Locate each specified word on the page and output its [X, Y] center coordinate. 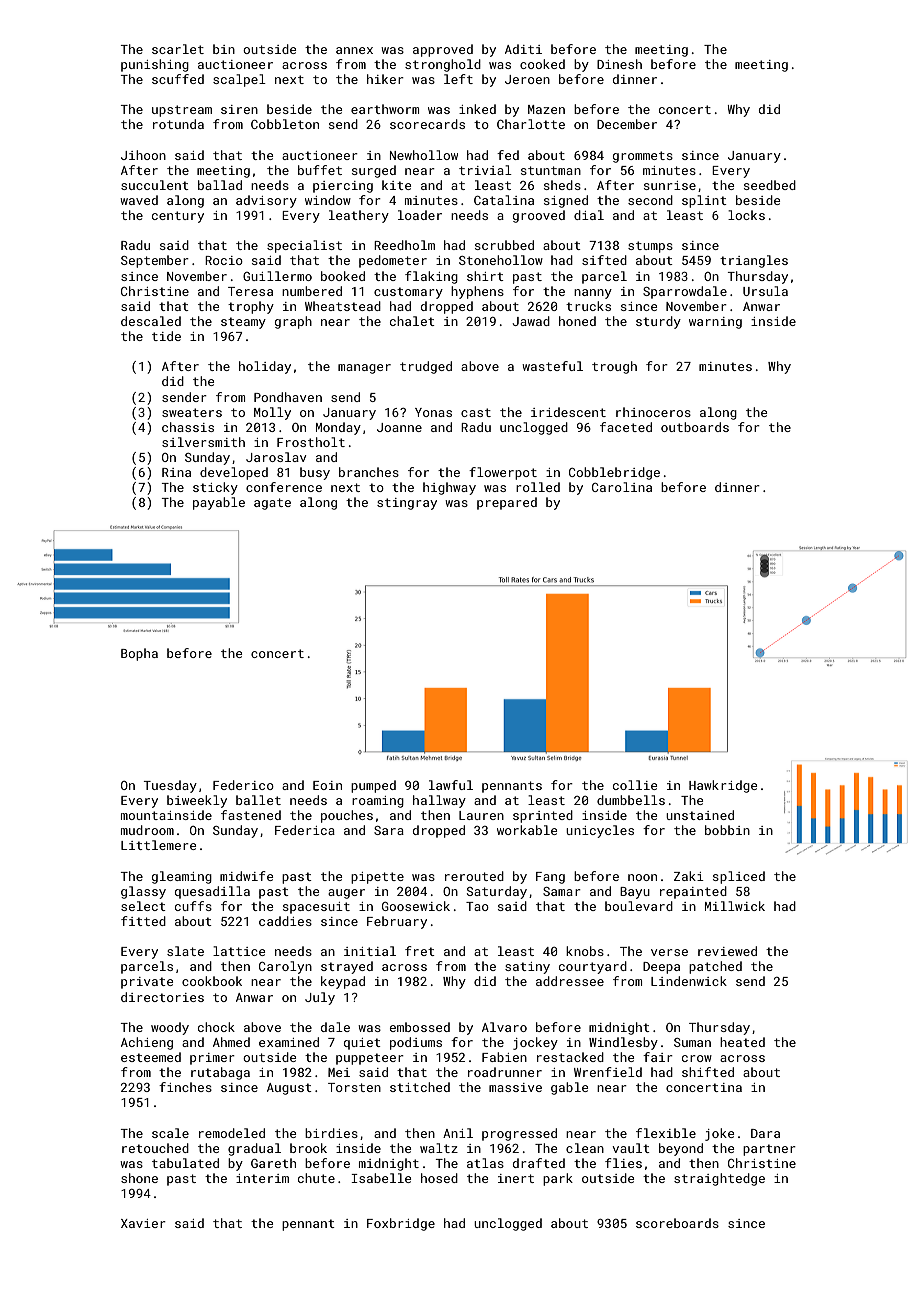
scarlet [178, 49]
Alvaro [504, 1027]
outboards [695, 427]
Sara [389, 830]
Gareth [273, 1163]
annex [354, 50]
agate [272, 504]
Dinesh [619, 64]
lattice [239, 951]
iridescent [568, 412]
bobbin [727, 830]
